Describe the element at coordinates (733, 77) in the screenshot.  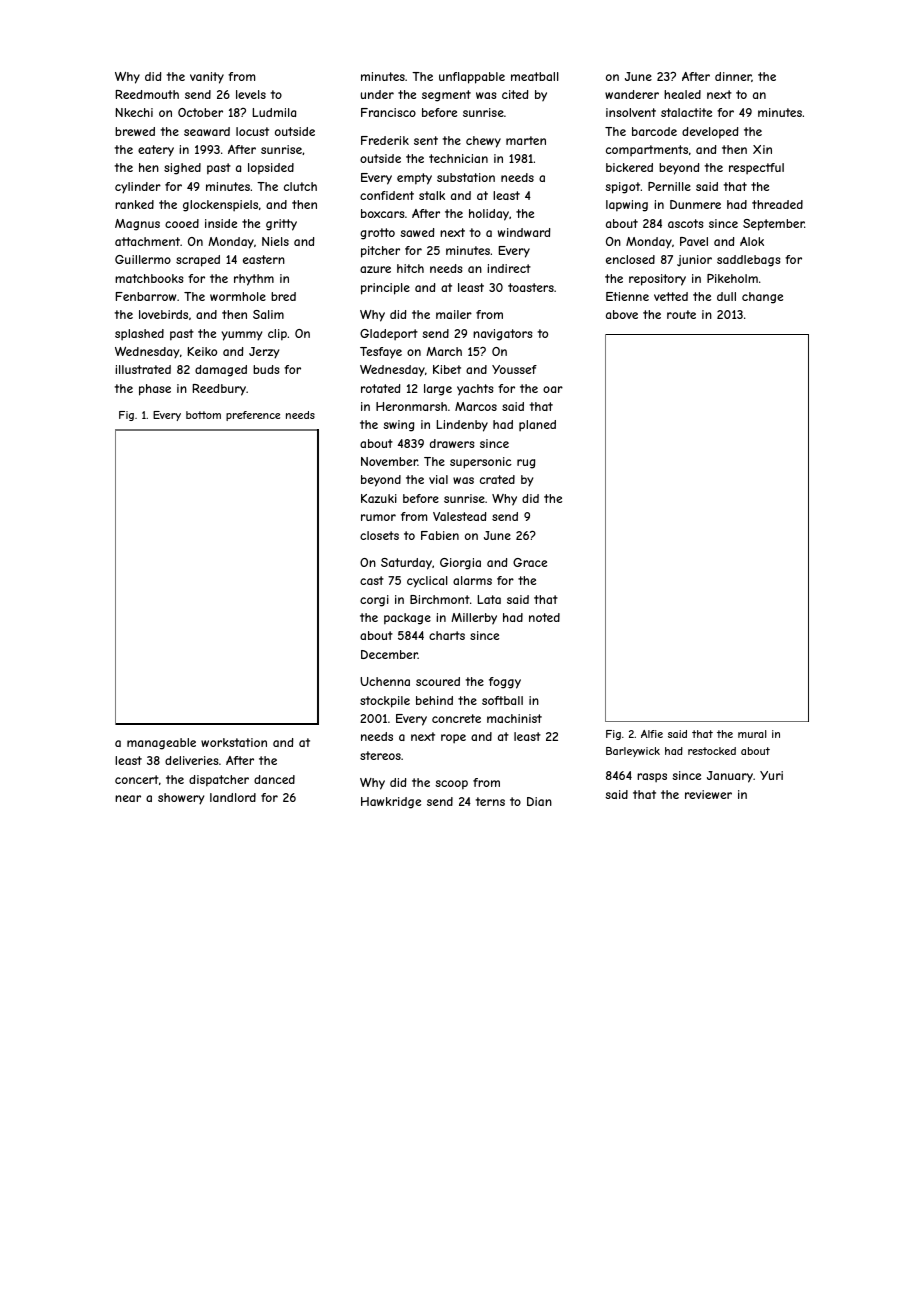
I see `dinner` at that location.
